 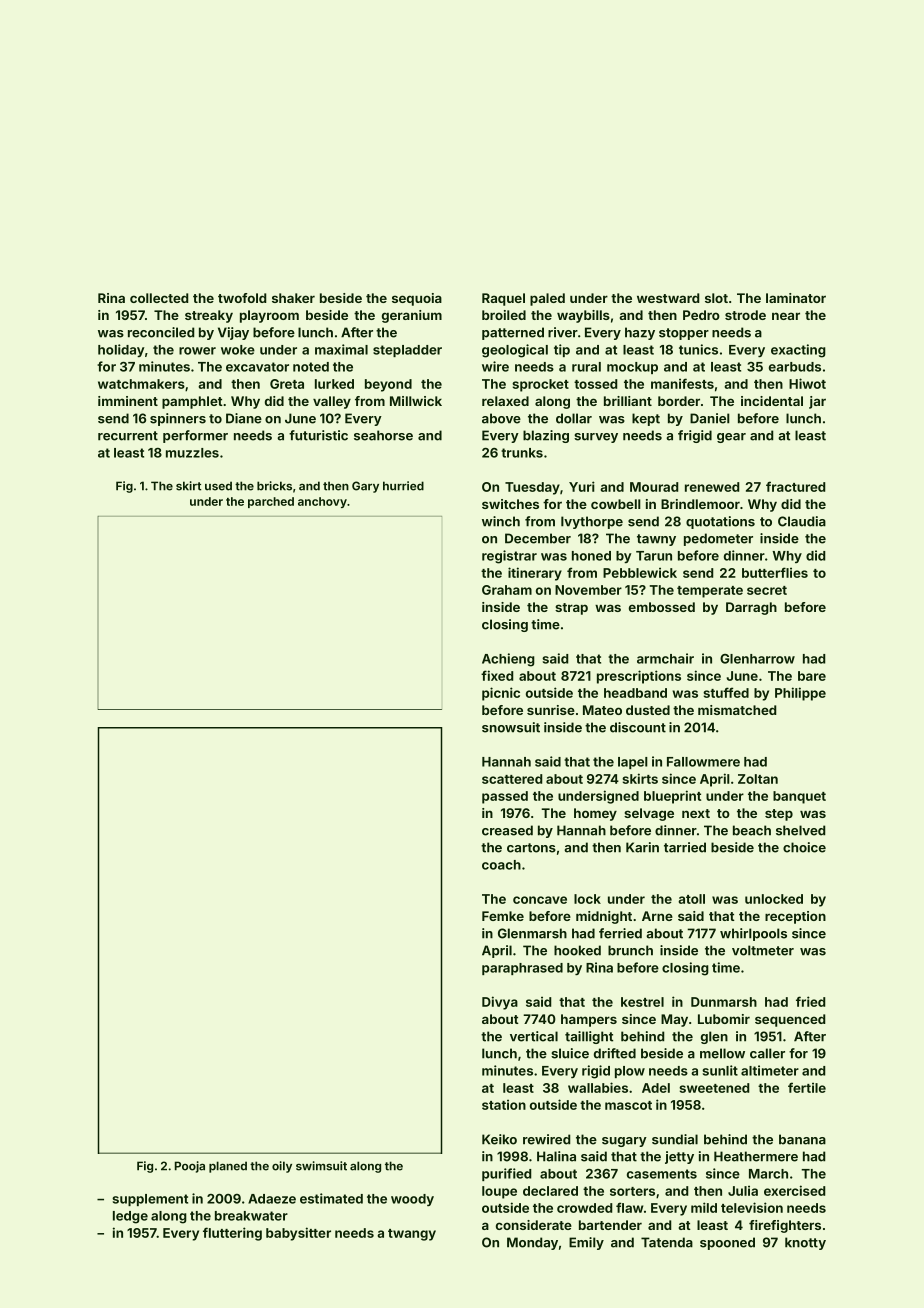 What do you see at coordinates (197, 351) in the screenshot?
I see `rower` at bounding box center [197, 351].
